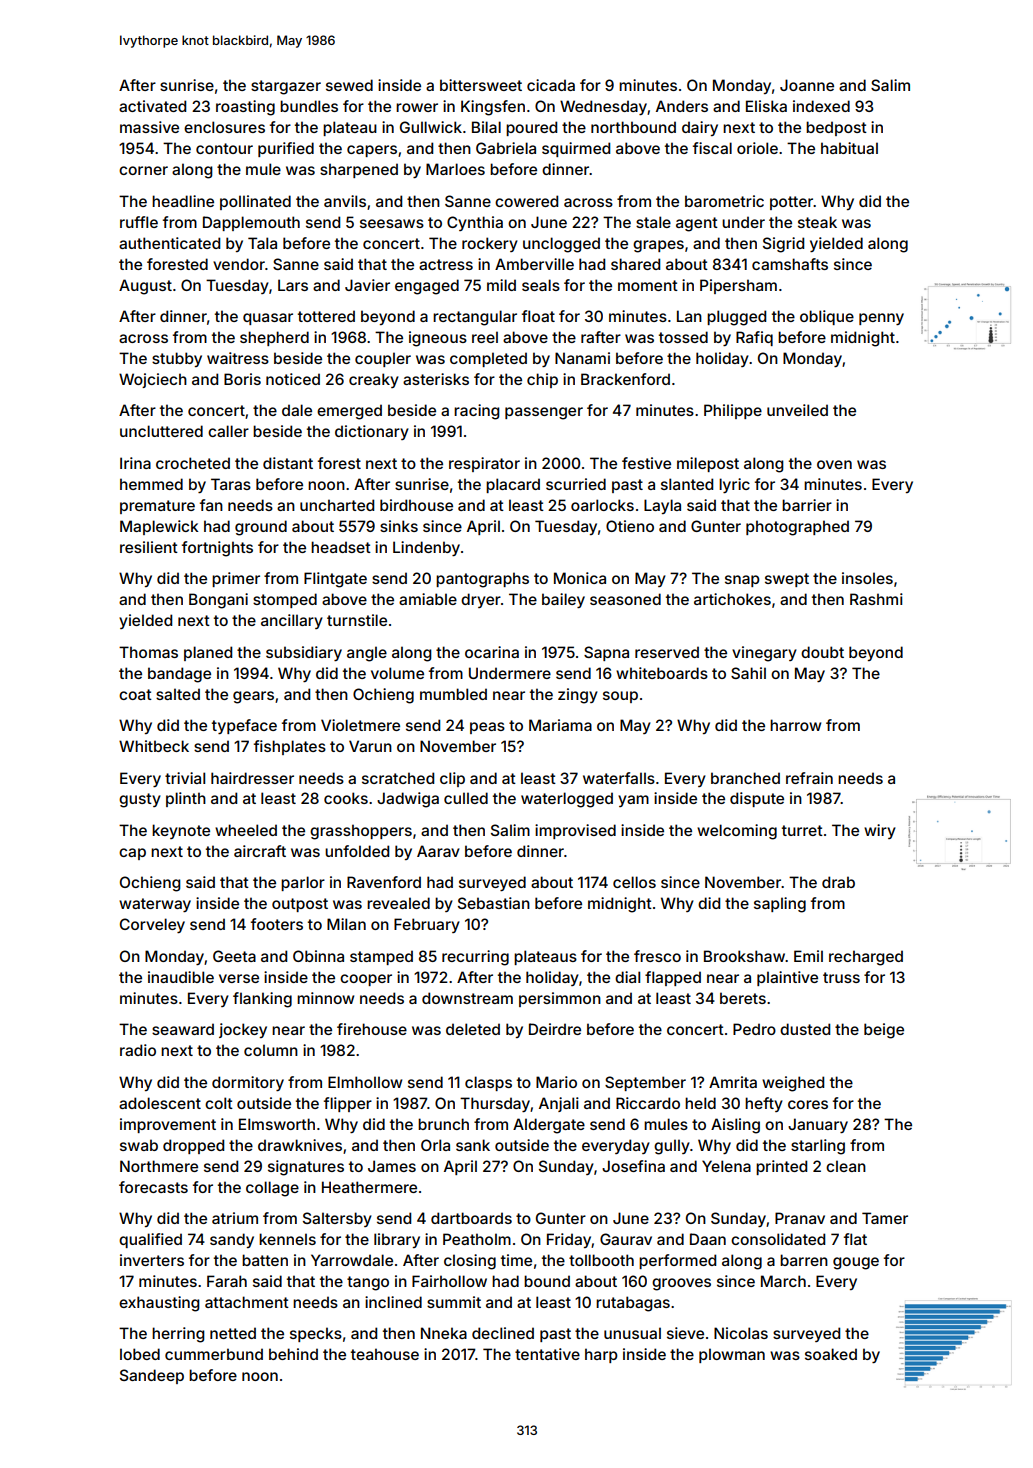 The height and width of the document is (1468, 1033). What do you see at coordinates (513, 485) in the document?
I see `placard` at bounding box center [513, 485].
